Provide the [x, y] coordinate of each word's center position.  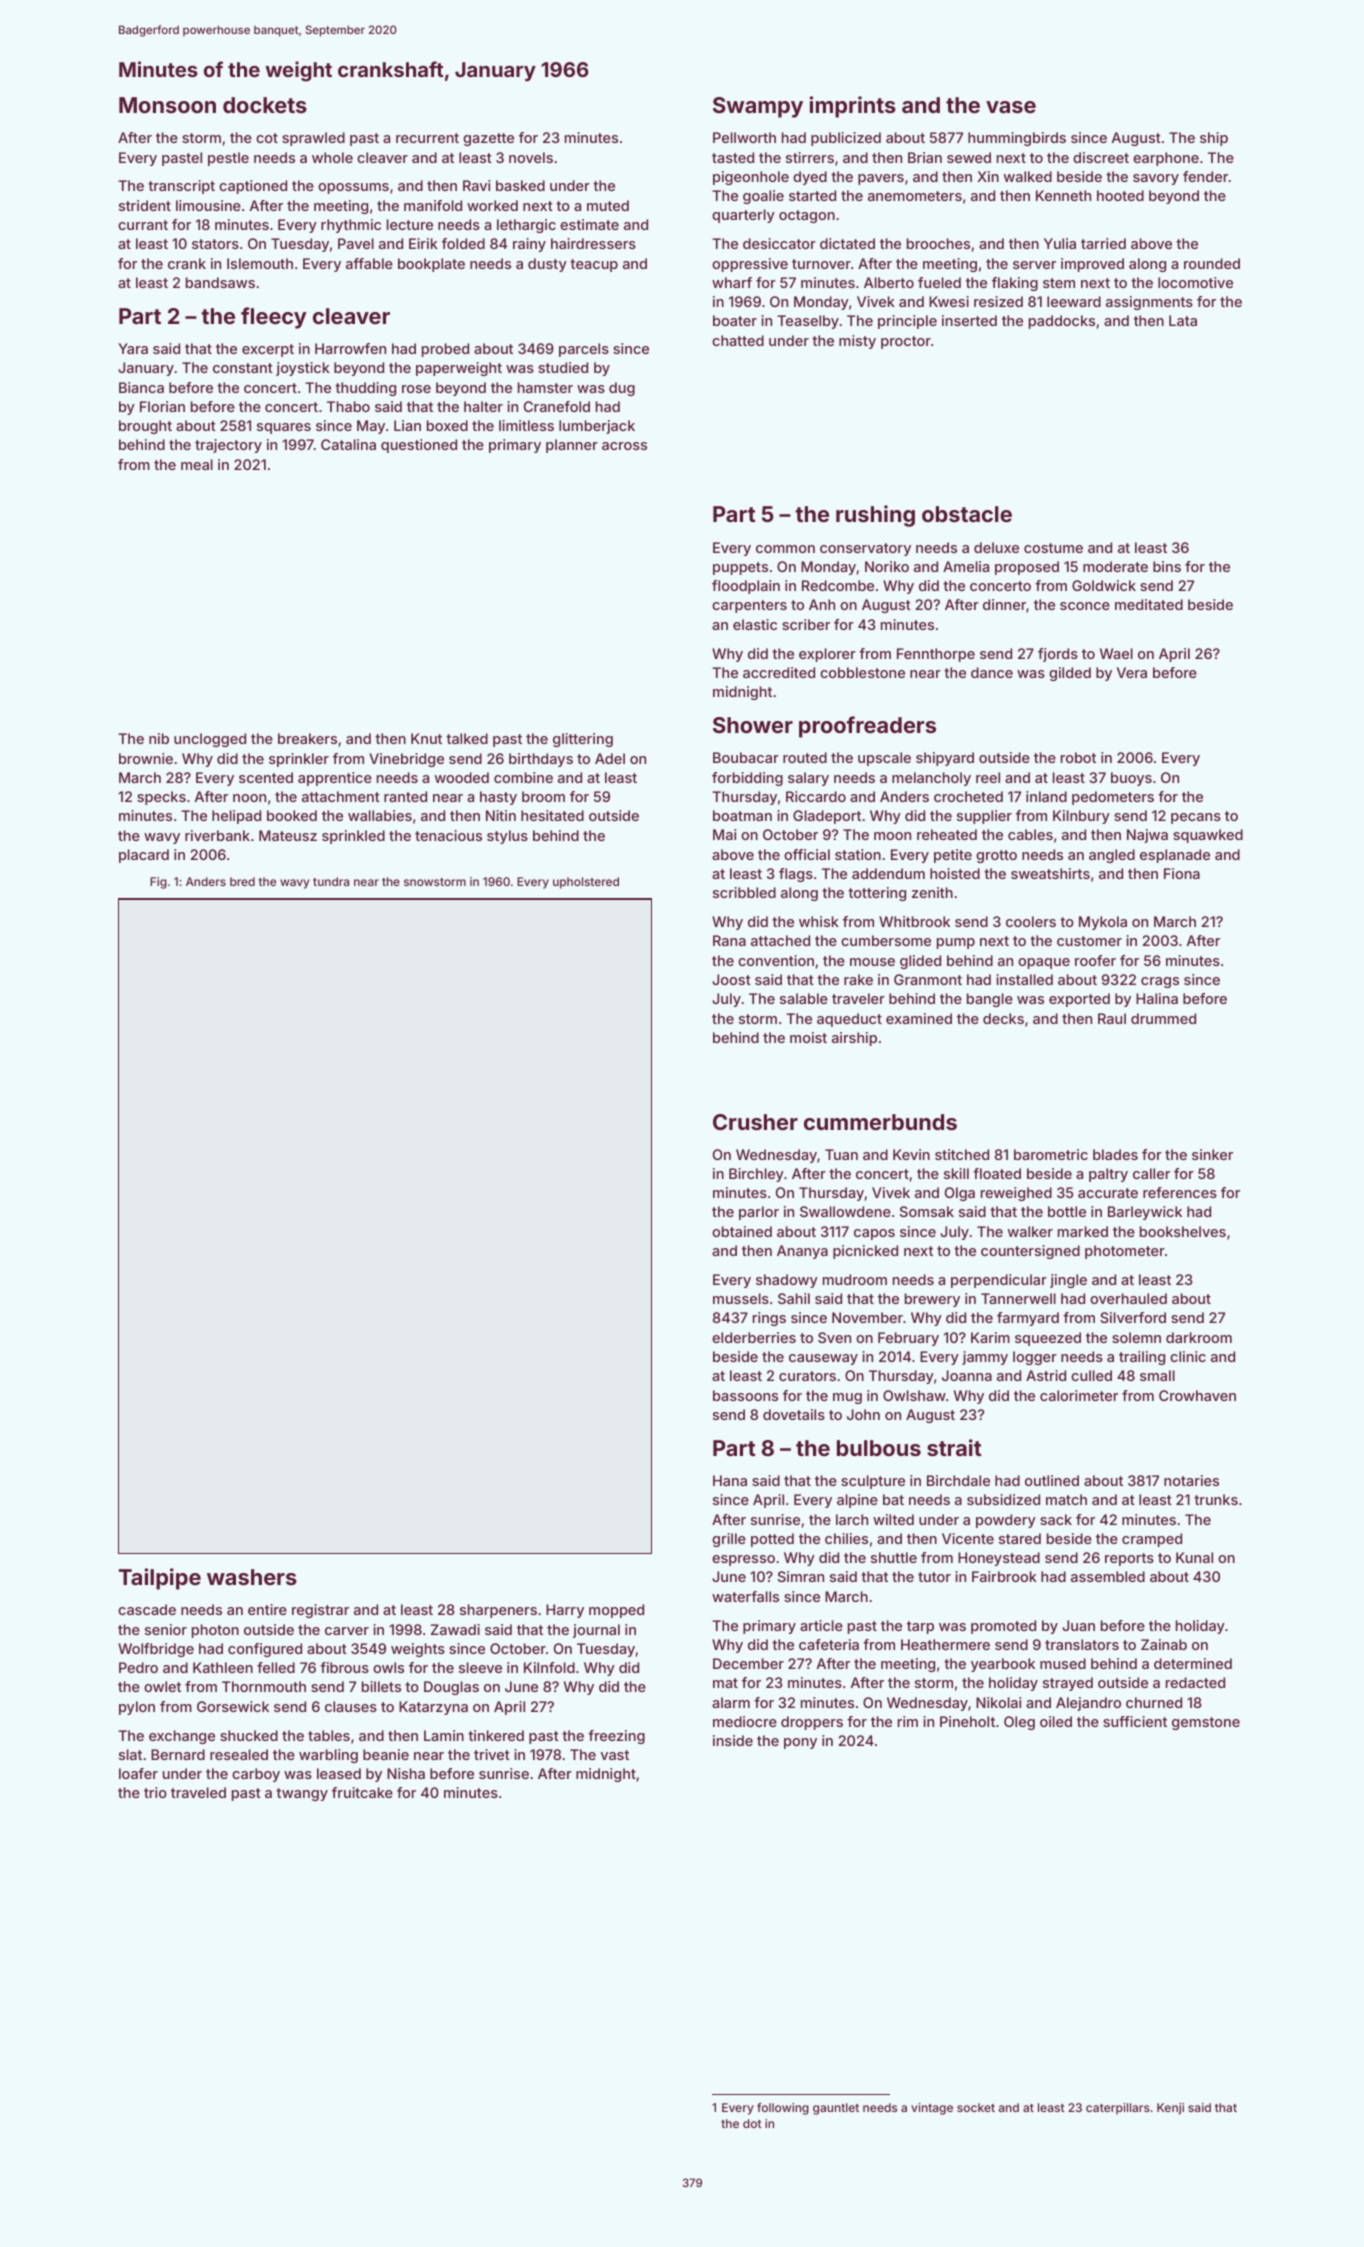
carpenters [749, 606]
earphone [1166, 159]
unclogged [210, 740]
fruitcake [362, 1792]
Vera [1132, 672]
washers [252, 1577]
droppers [812, 1723]
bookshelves [1183, 1231]
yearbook [1003, 1665]
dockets [265, 105]
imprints [853, 107]
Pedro [138, 1667]
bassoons [745, 1395]
